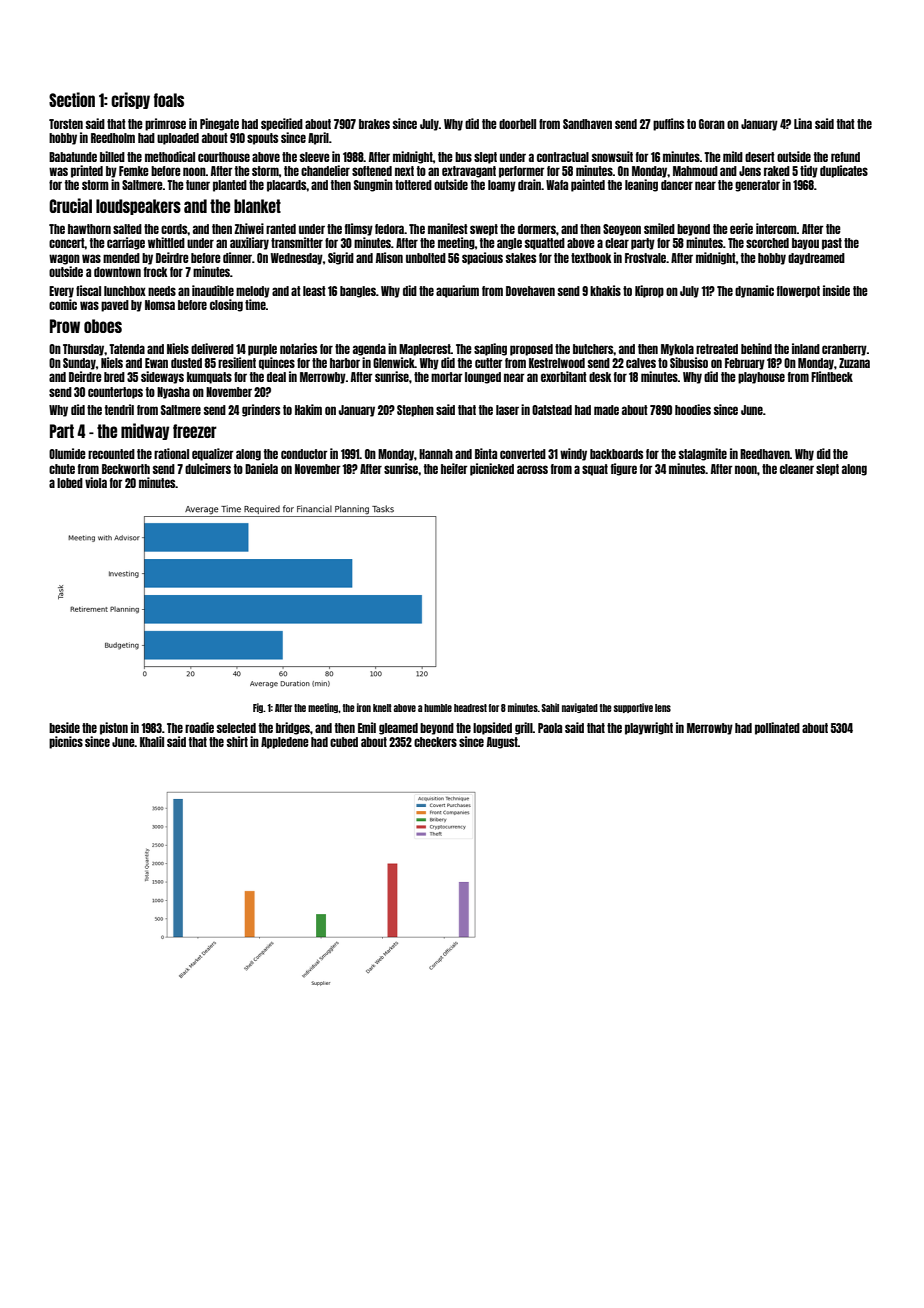  Describe the element at coordinates (587, 124) in the screenshot. I see `Sandhaven` at that location.
